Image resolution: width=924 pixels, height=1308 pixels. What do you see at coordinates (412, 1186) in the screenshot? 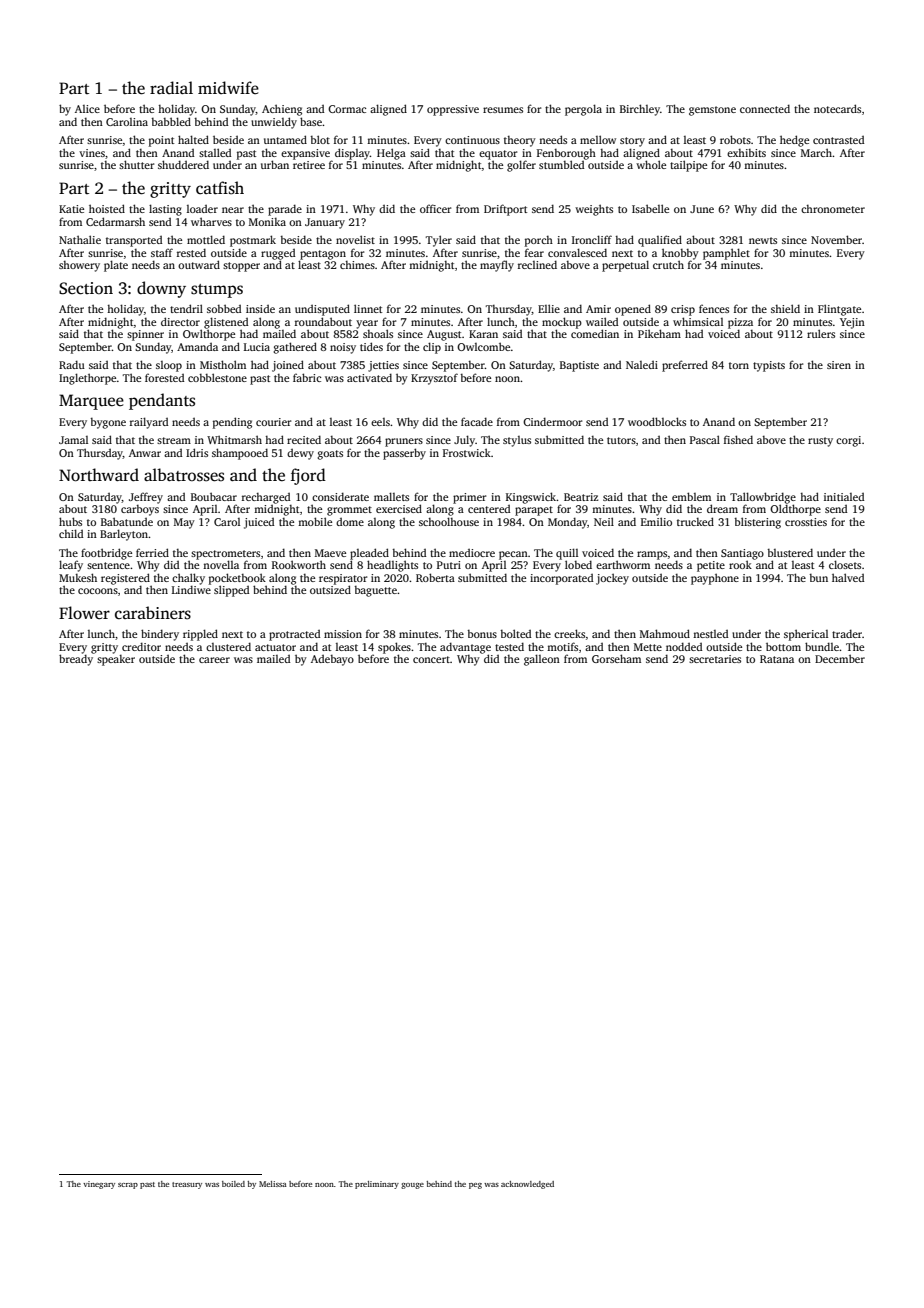
I see `gouge` at bounding box center [412, 1186].
